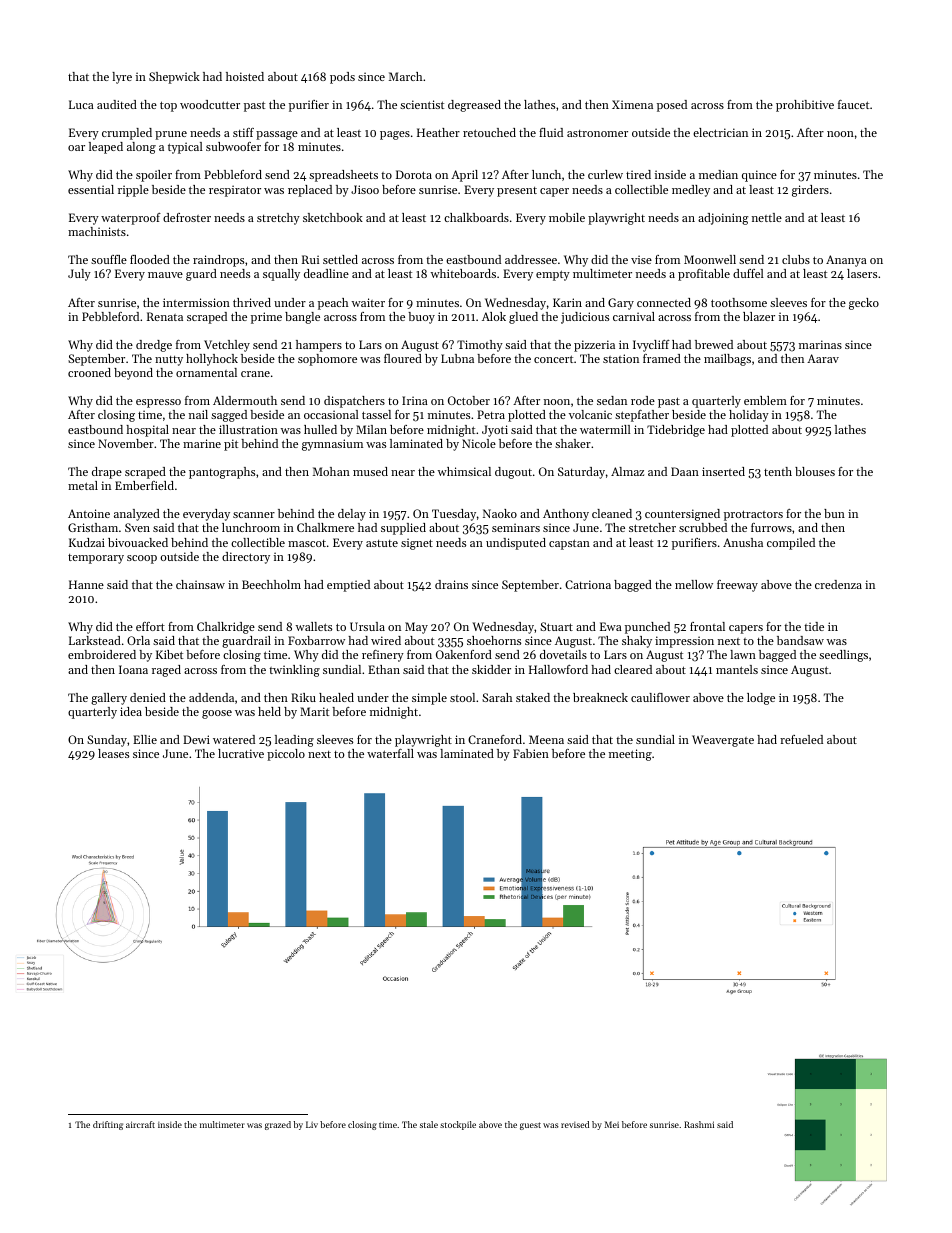 The height and width of the screenshot is (1233, 952). I want to click on grazed, so click(278, 1125).
